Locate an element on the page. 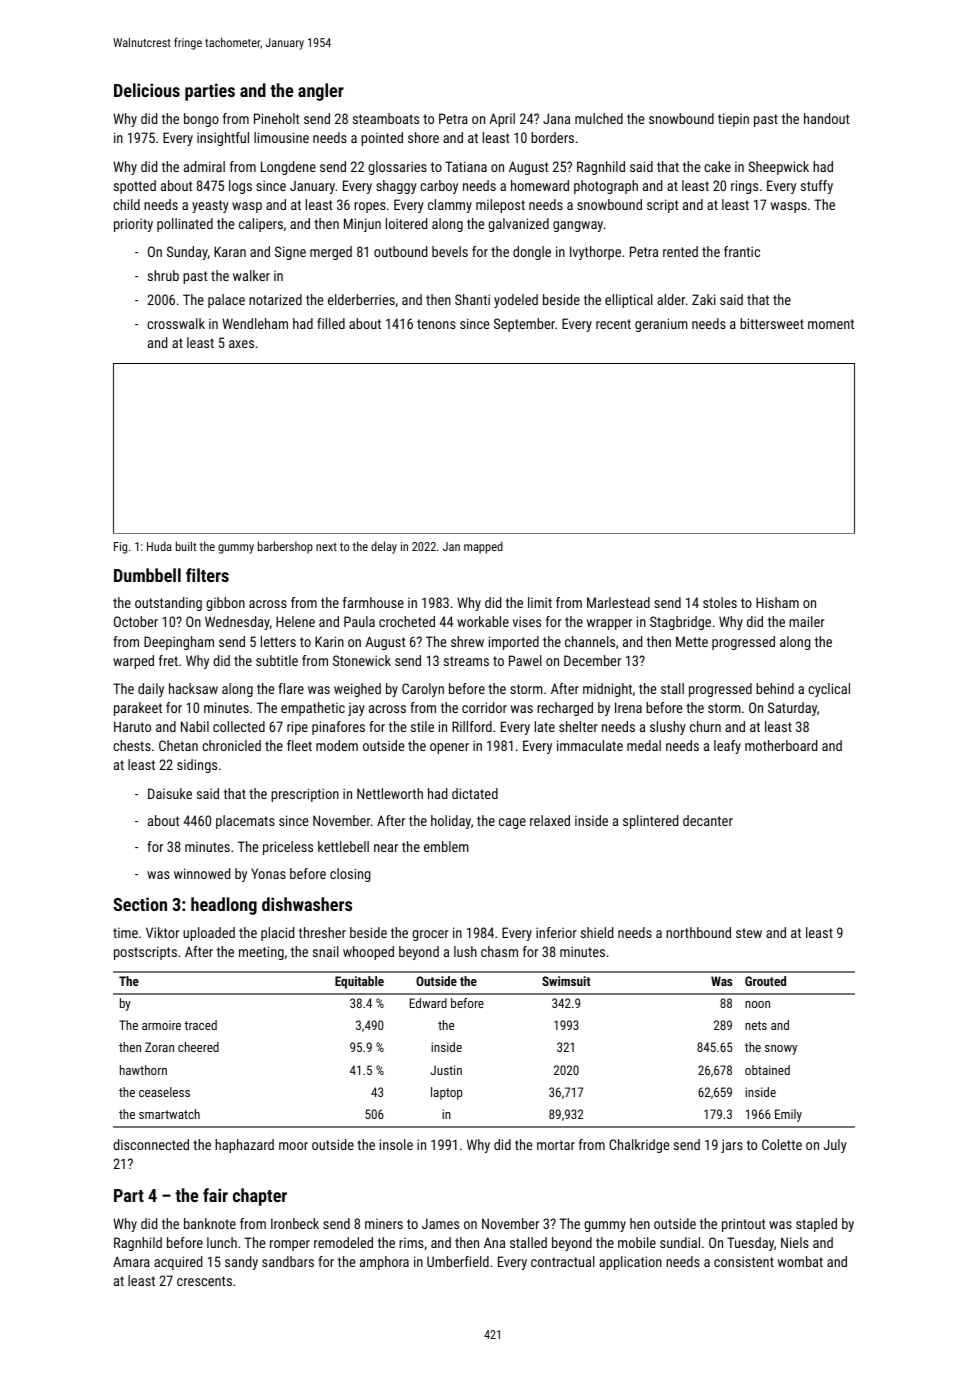  Jana is located at coordinates (556, 118).
